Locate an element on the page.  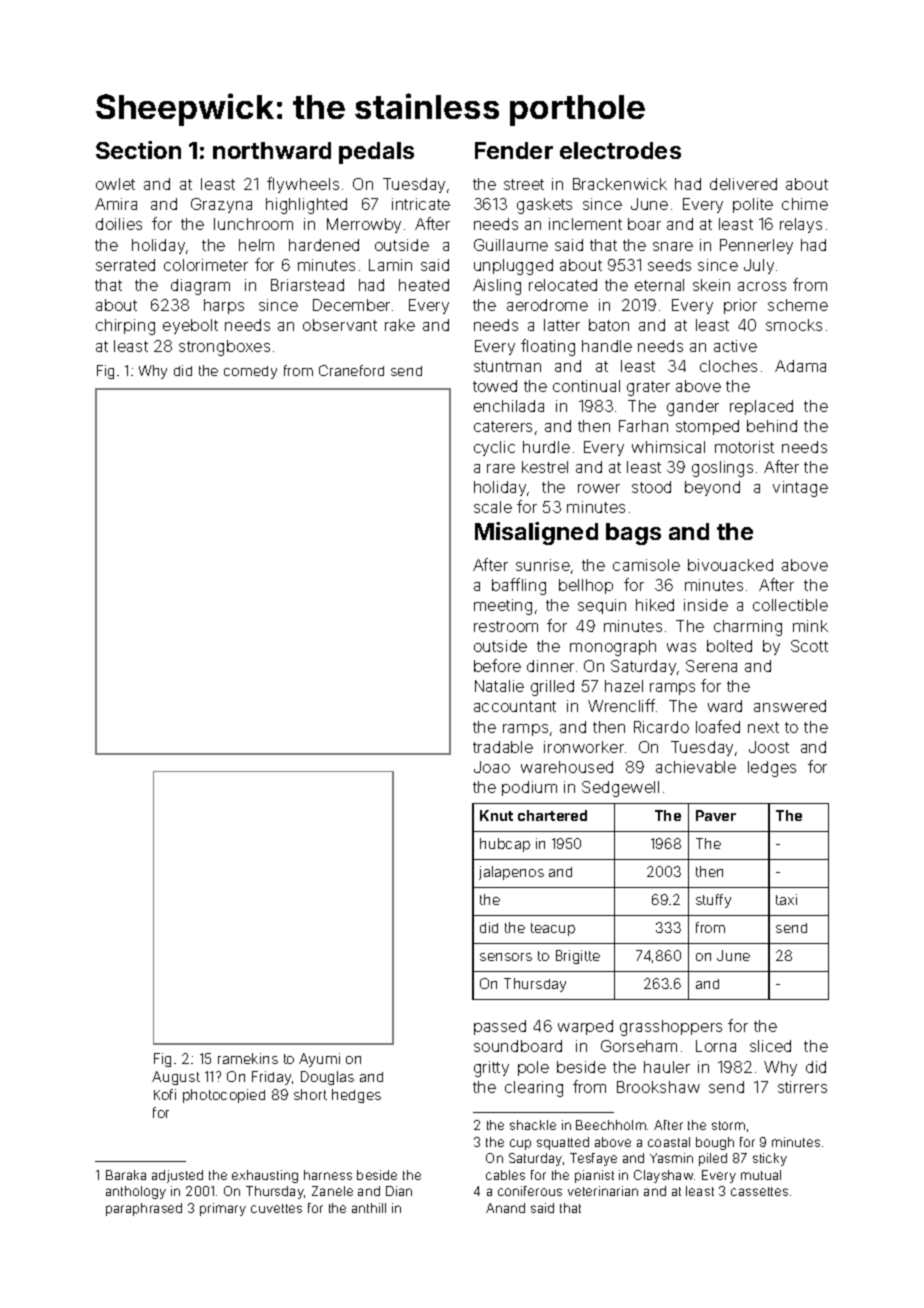
skein is located at coordinates (711, 285).
